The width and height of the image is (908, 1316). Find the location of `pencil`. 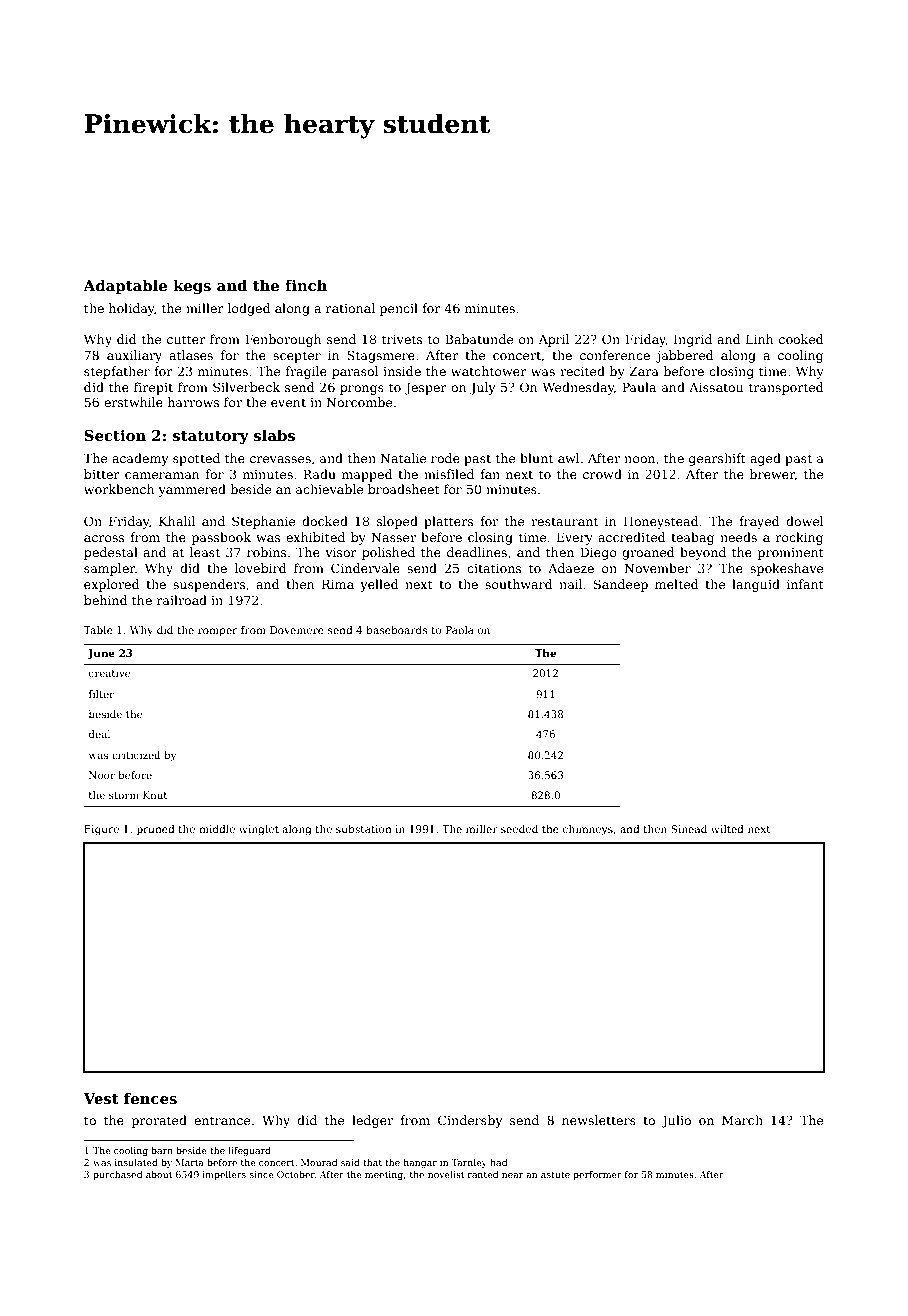

pencil is located at coordinates (399, 309).
